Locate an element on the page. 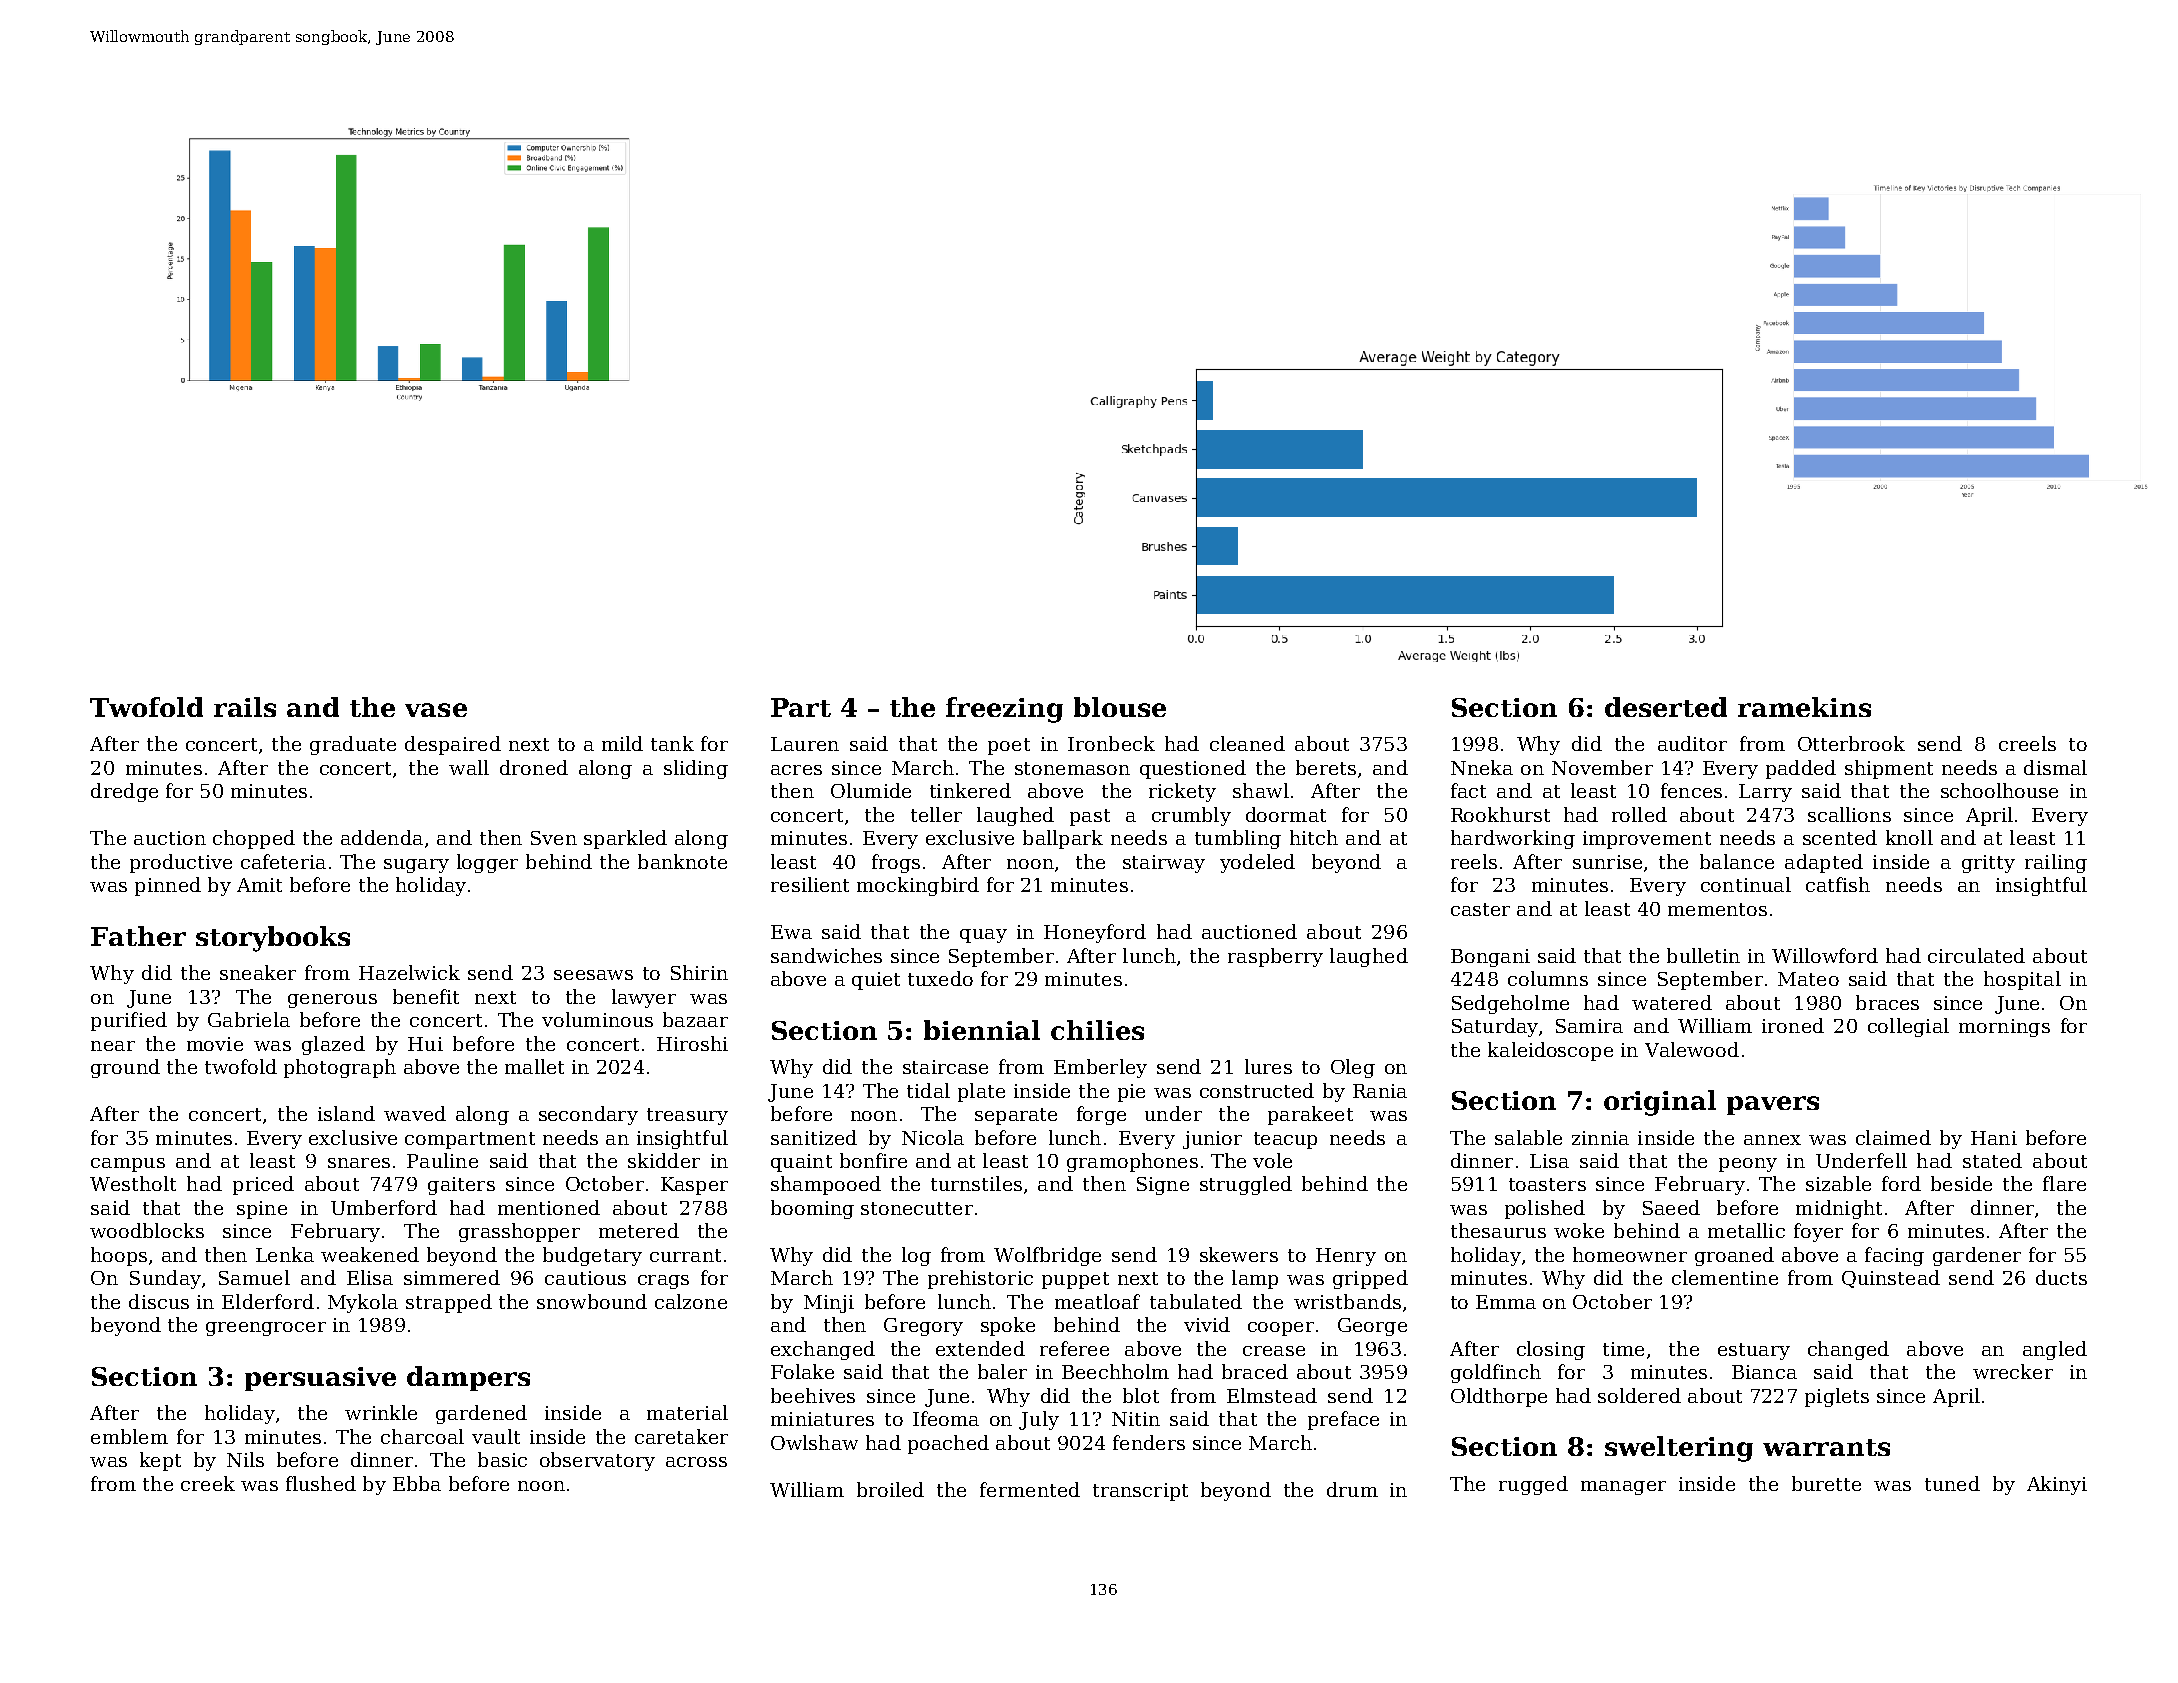 This document has height=1683, width=2178. Otterbrook is located at coordinates (1851, 743).
